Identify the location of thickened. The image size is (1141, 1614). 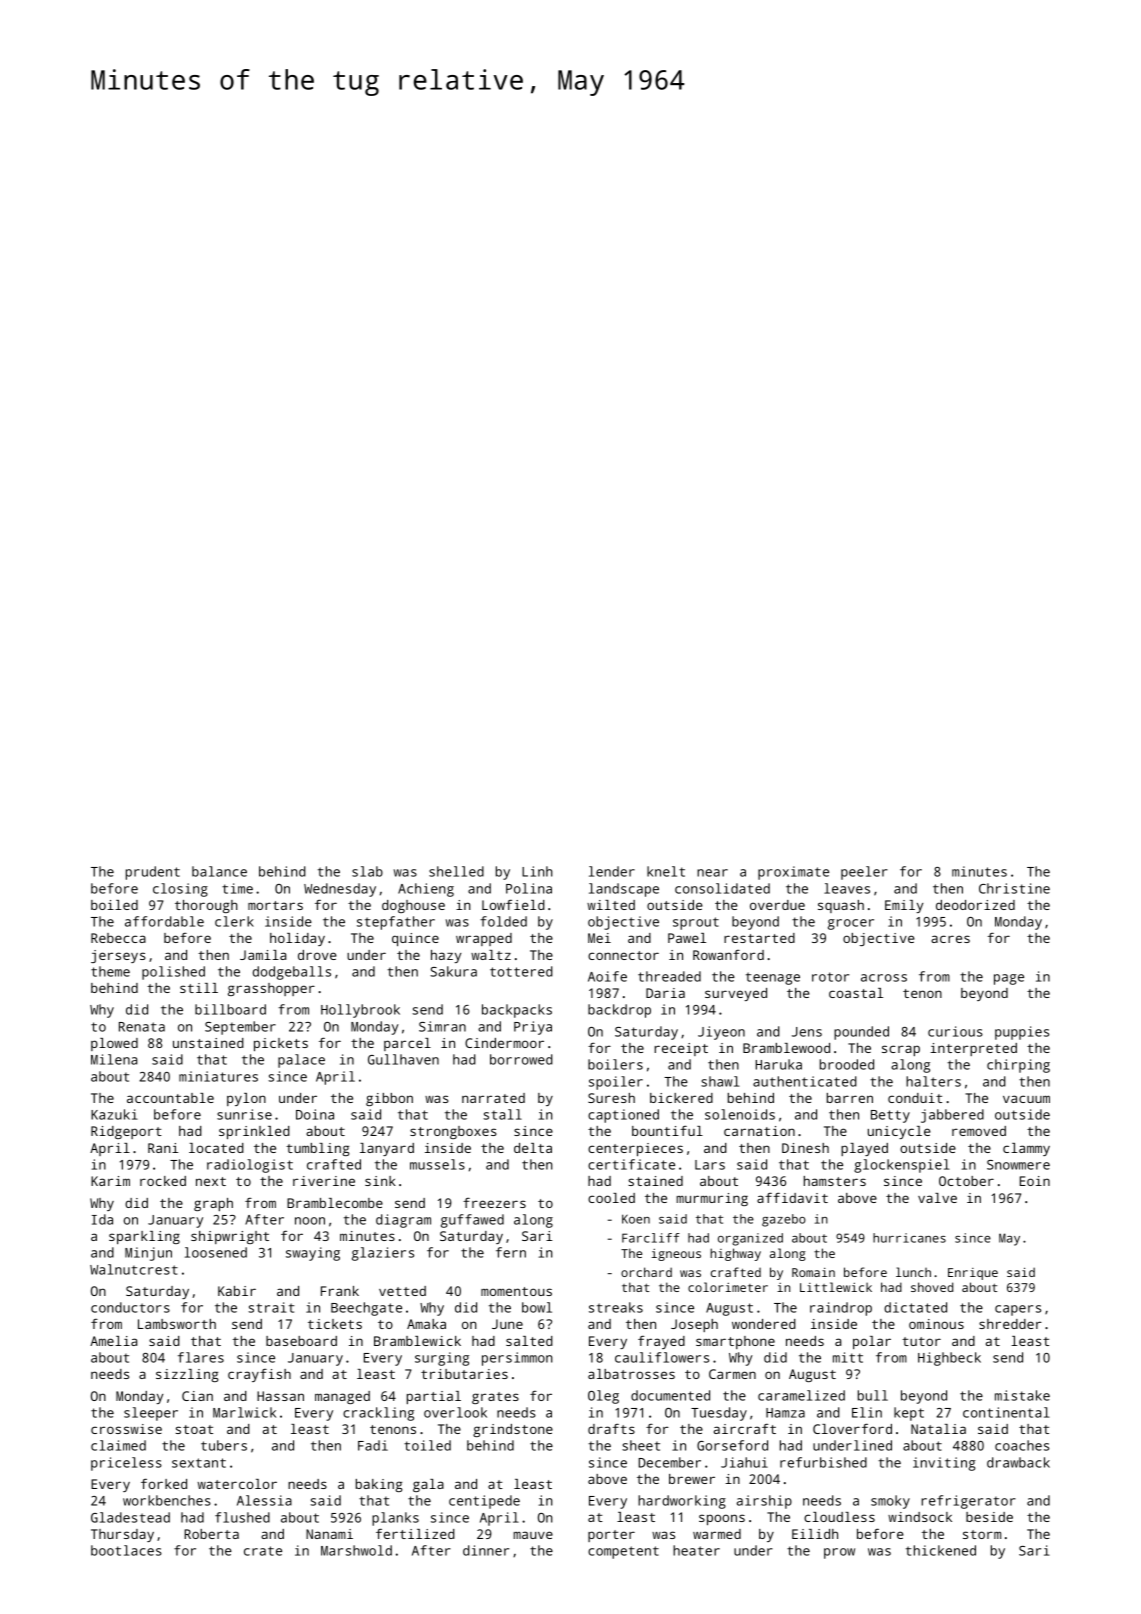
(941, 1550).
